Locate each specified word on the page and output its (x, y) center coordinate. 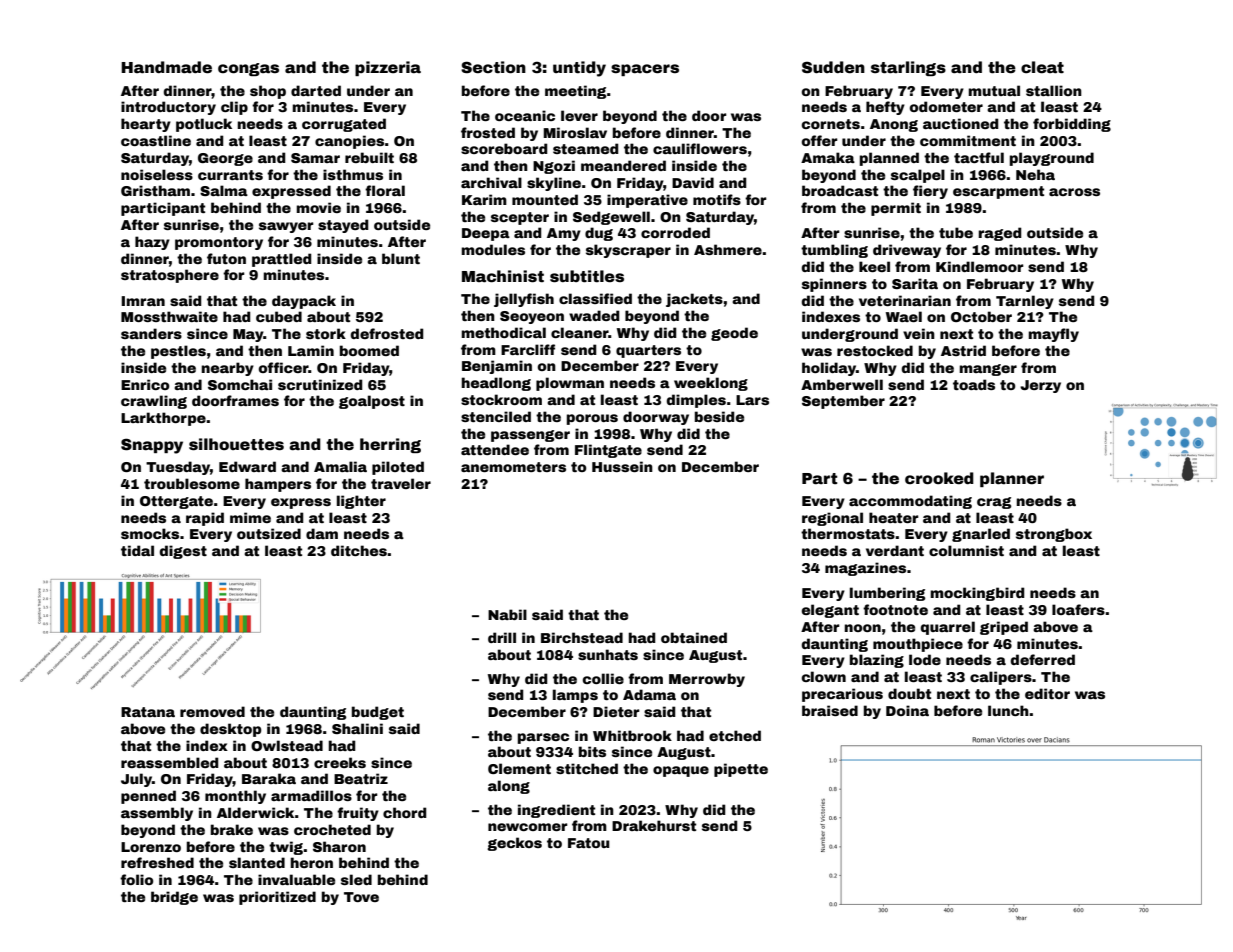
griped (1004, 628)
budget (378, 713)
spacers (645, 70)
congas (248, 69)
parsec (543, 738)
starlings (908, 68)
